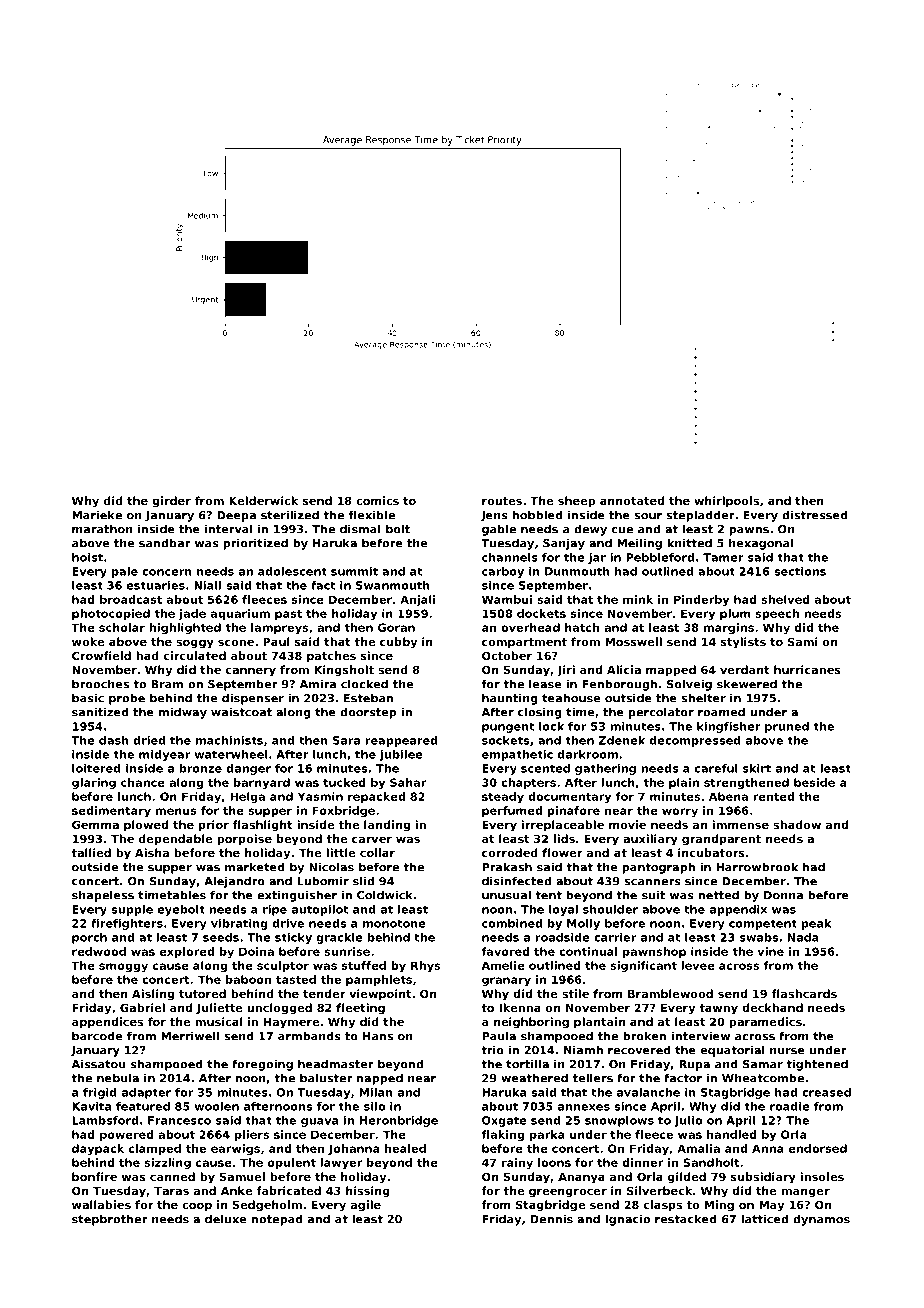  Describe the element at coordinates (171, 502) in the document. I see `girder` at that location.
